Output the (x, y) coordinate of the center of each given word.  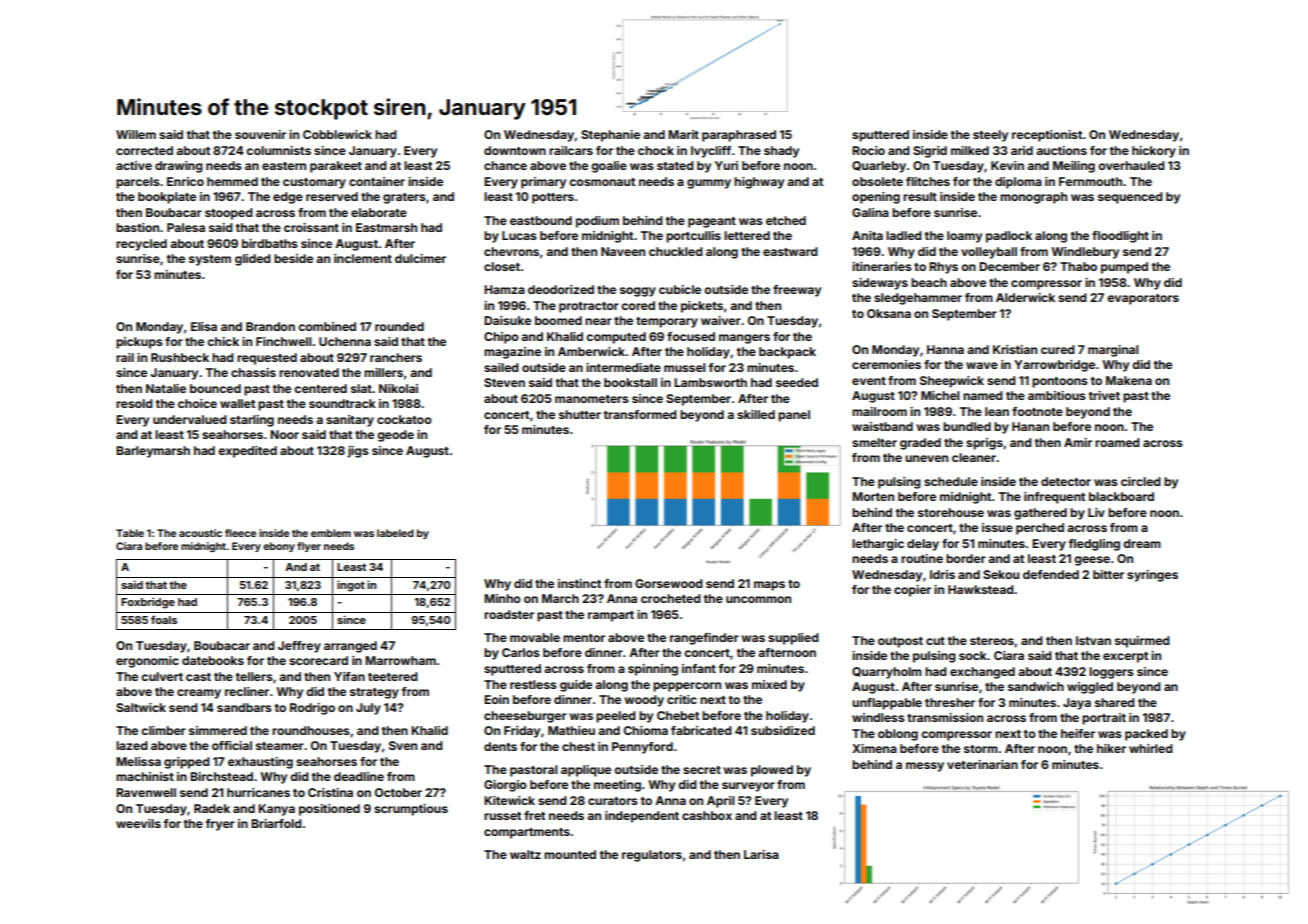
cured (1058, 349)
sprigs (984, 444)
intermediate (623, 367)
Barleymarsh (153, 452)
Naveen (623, 251)
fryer (220, 825)
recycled (141, 245)
